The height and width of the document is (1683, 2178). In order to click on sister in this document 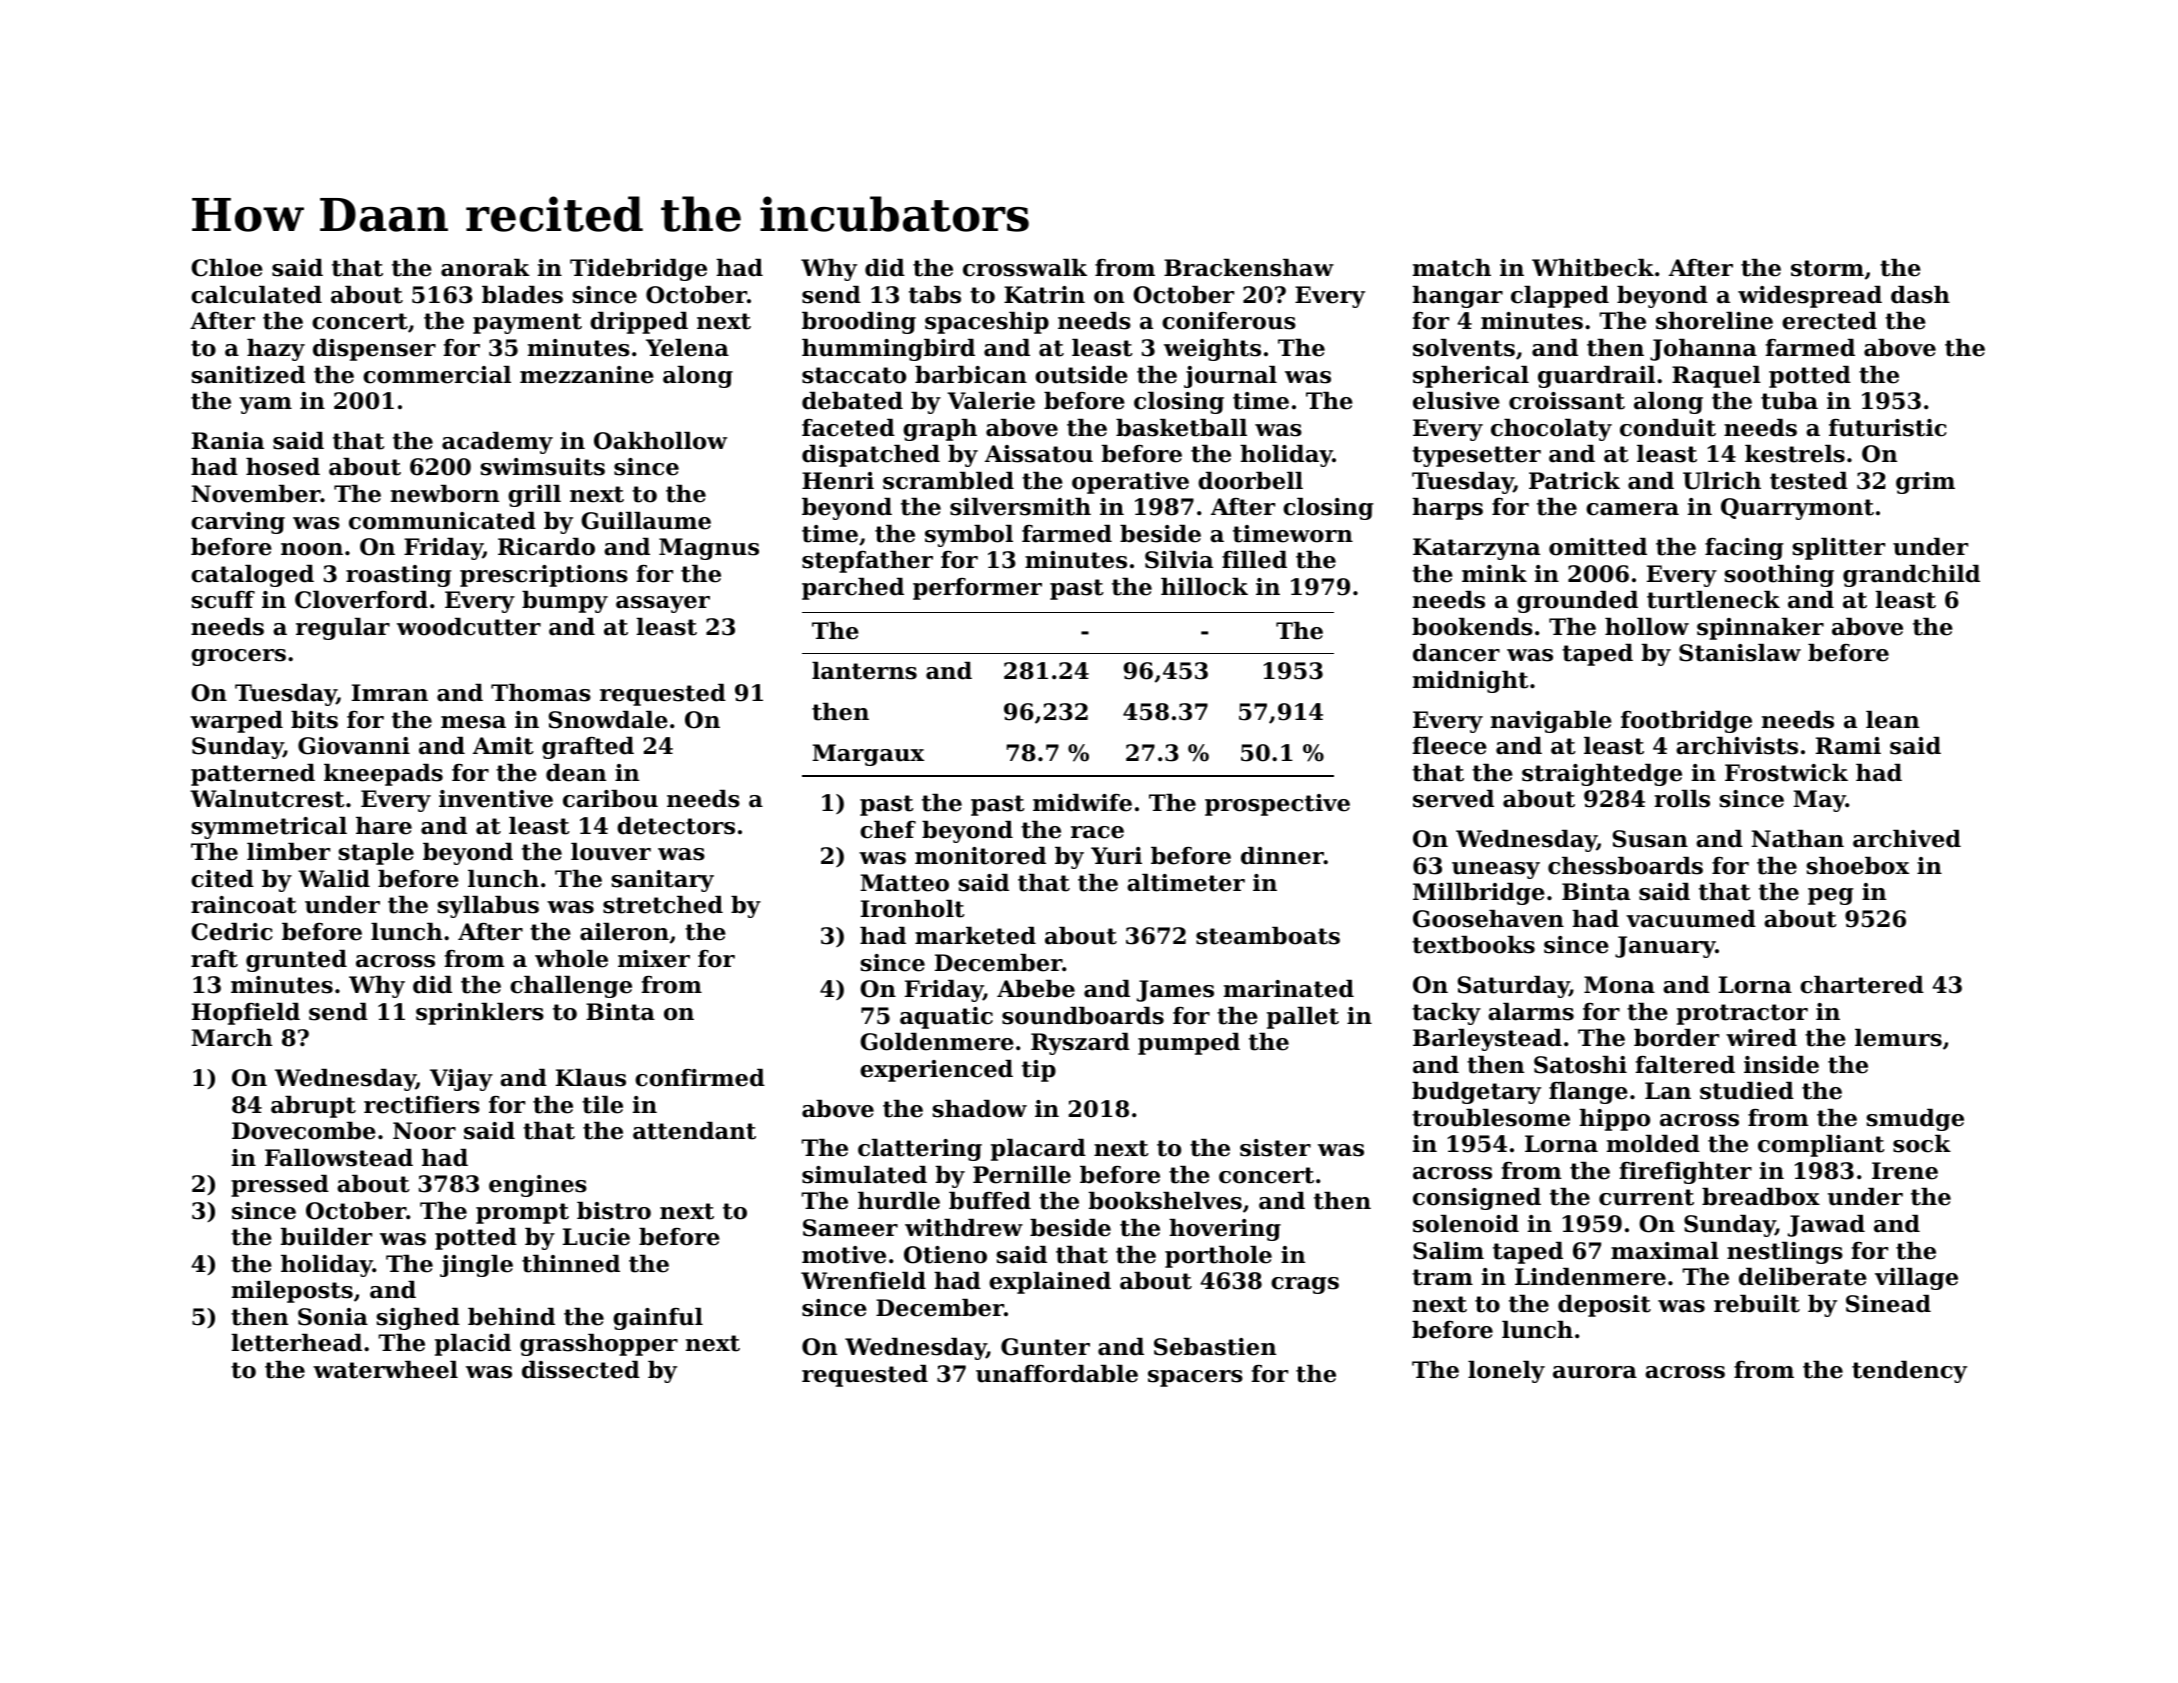, I will do `click(1275, 1148)`.
